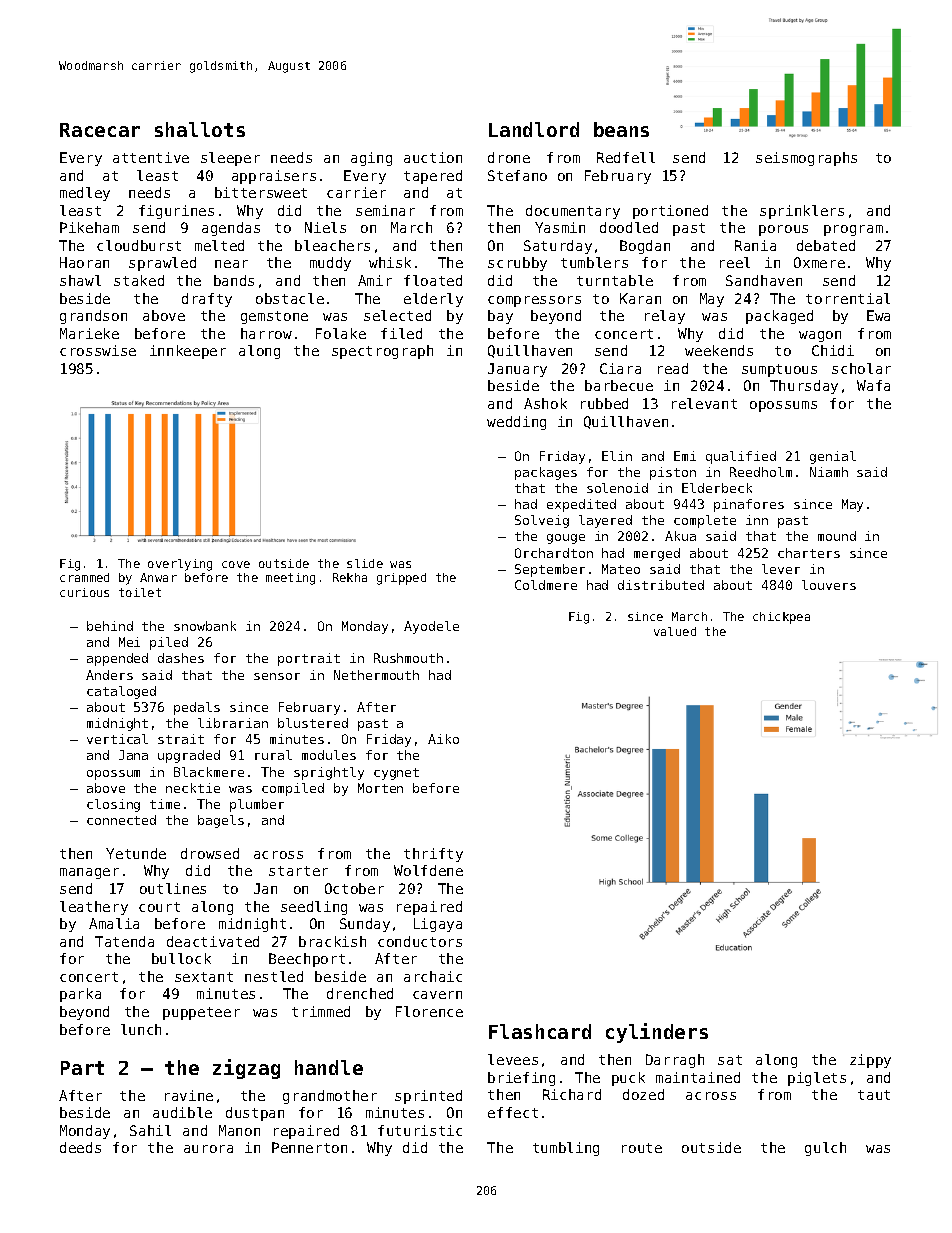 Image resolution: width=952 pixels, height=1233 pixels. What do you see at coordinates (309, 1147) in the image?
I see `Pennerton` at bounding box center [309, 1147].
